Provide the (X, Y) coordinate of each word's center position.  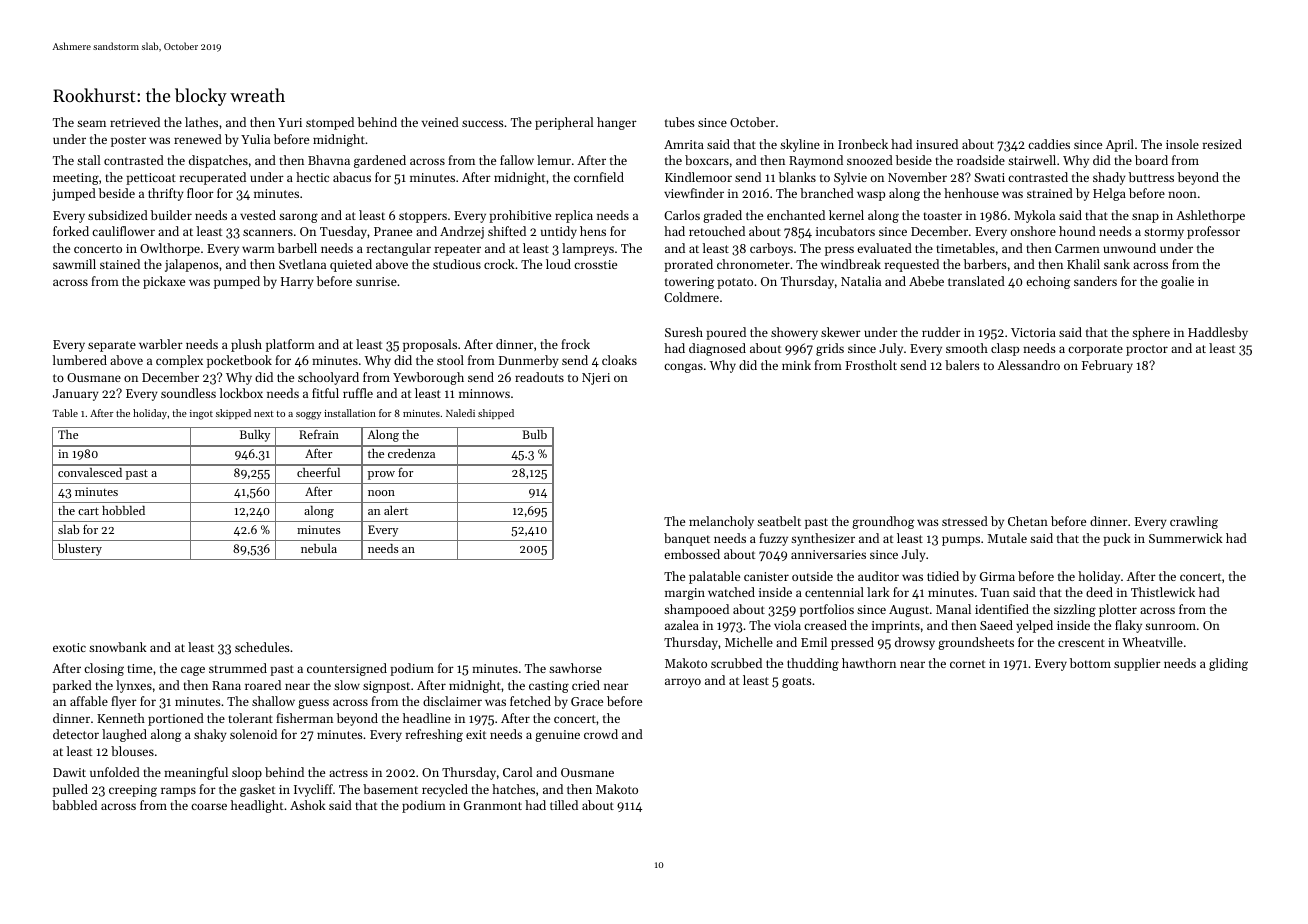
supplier (1137, 664)
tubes (680, 122)
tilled (564, 805)
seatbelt (779, 521)
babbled (74, 805)
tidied (943, 576)
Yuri (290, 122)
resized (1222, 144)
